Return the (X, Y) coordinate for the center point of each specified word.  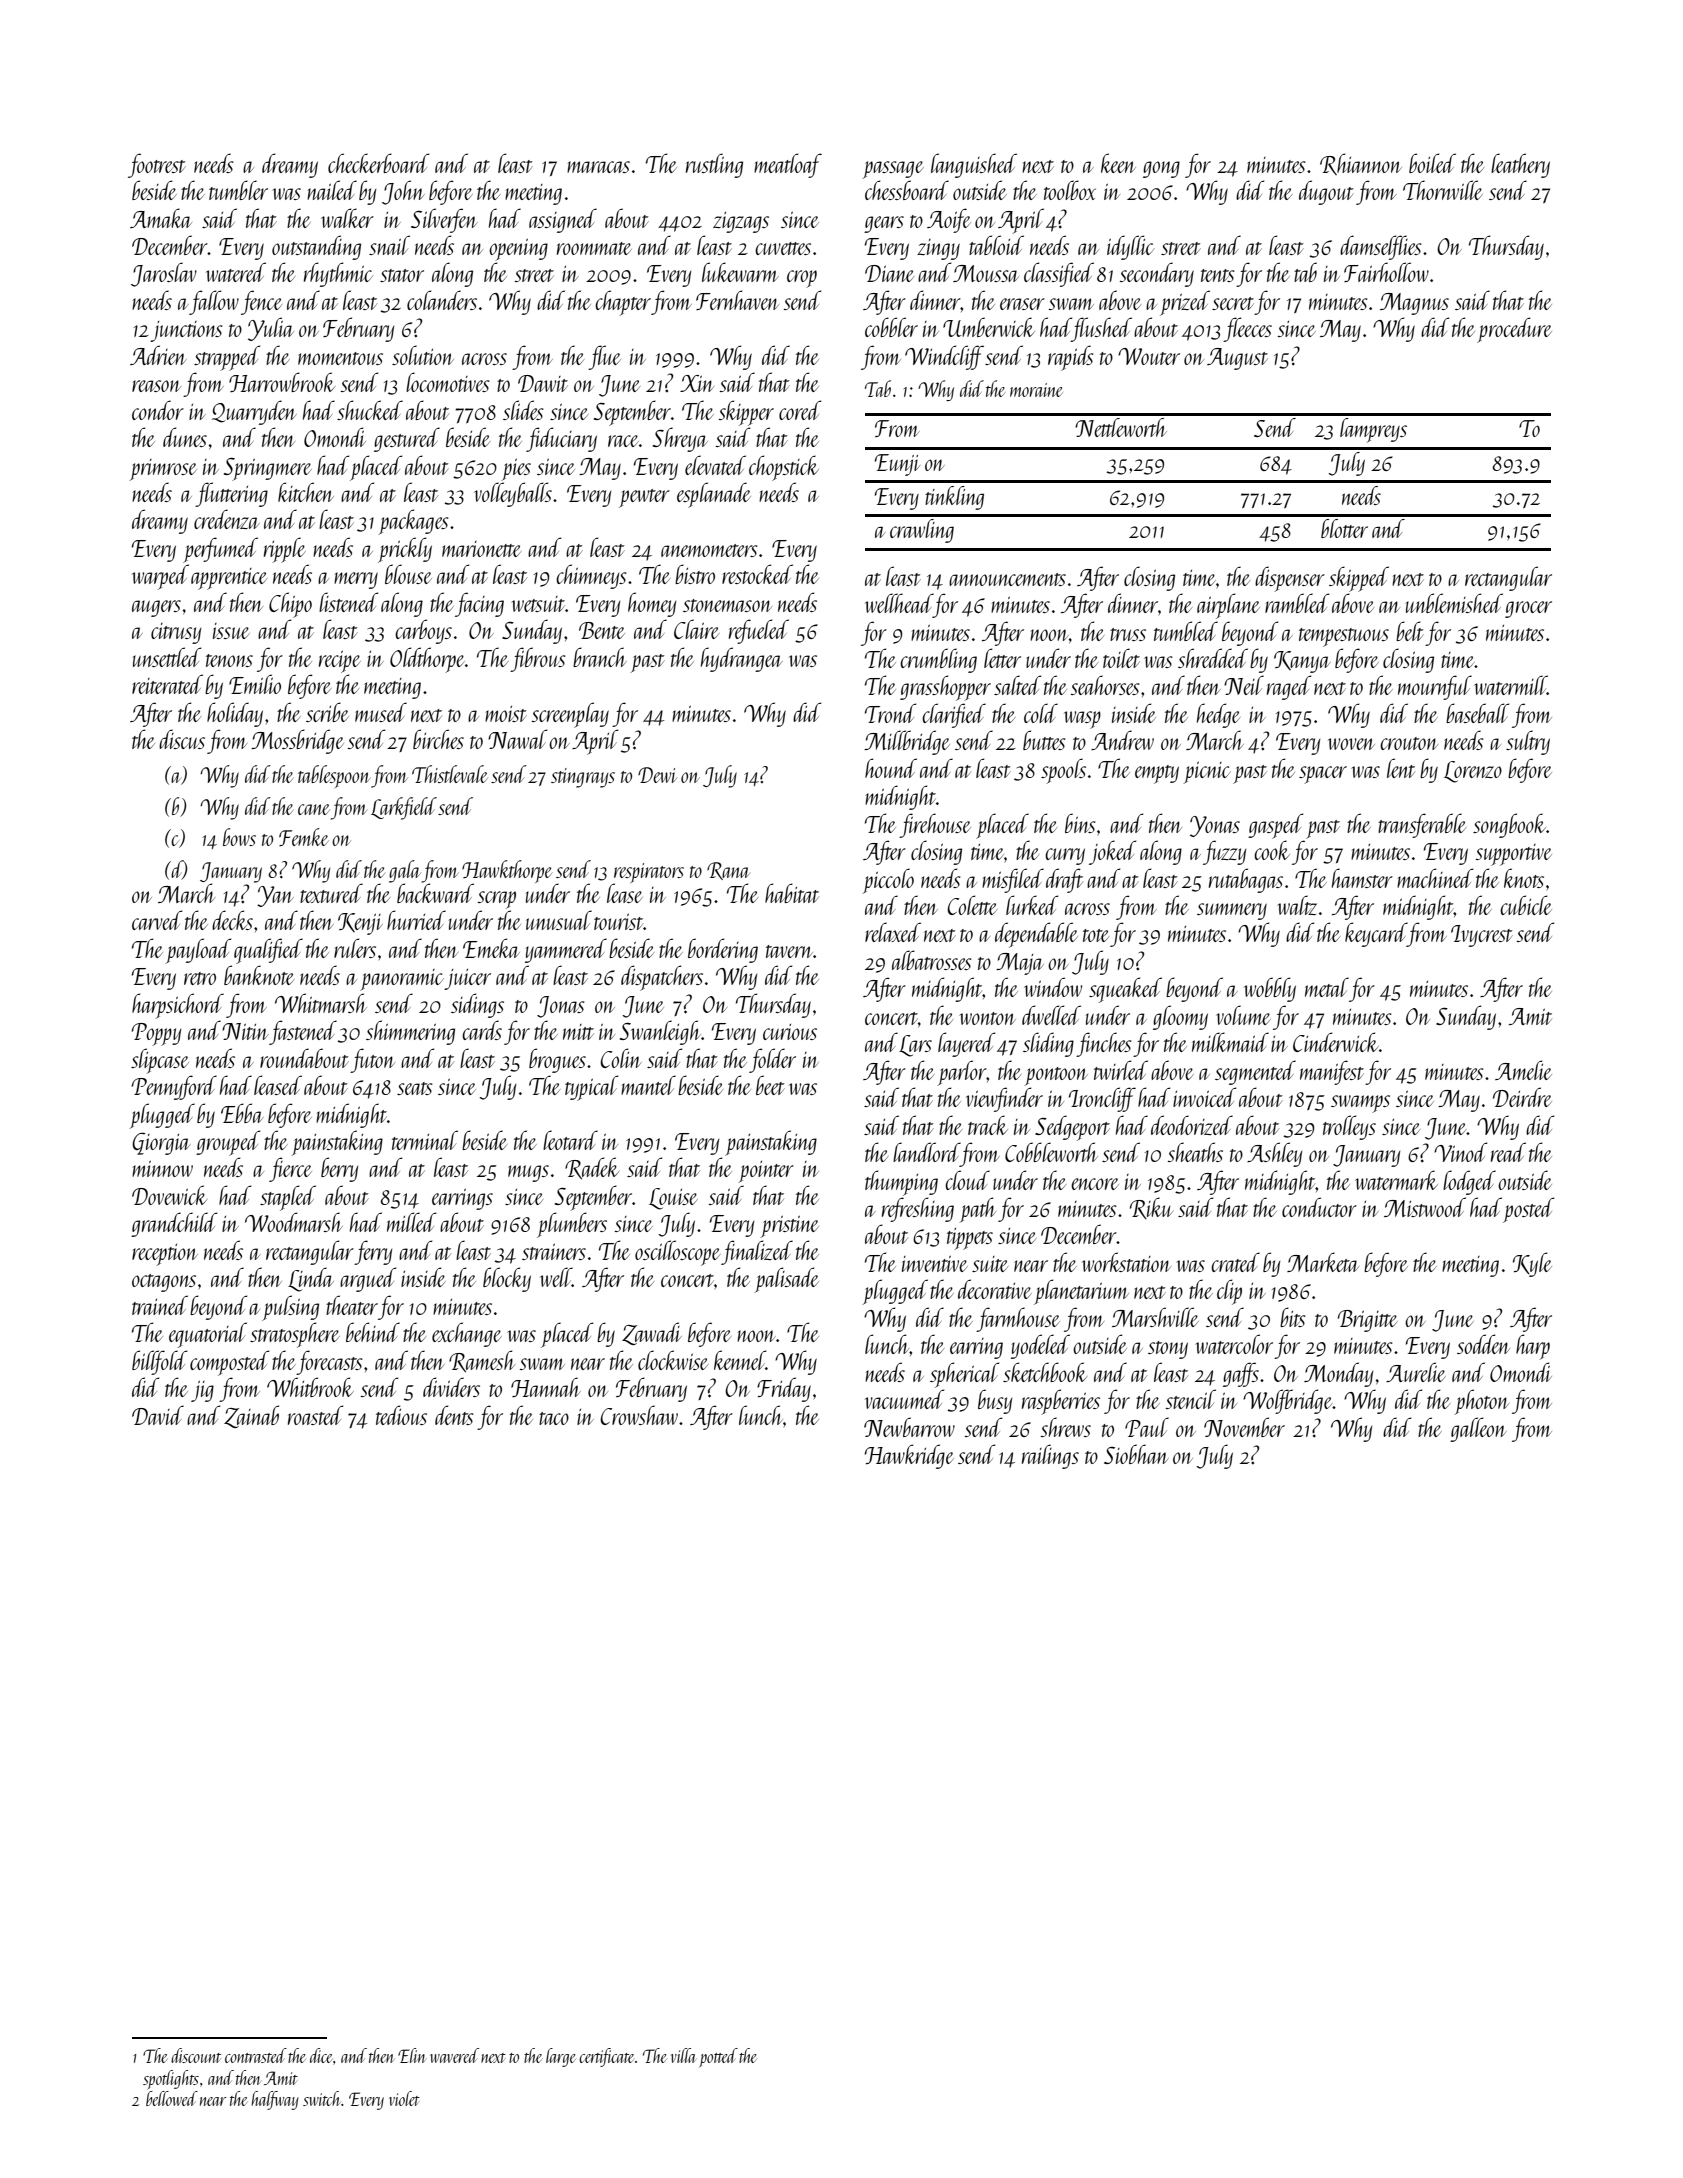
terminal (425, 1140)
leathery (1520, 165)
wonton (987, 1018)
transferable (1422, 825)
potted (718, 2057)
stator (402, 275)
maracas (598, 167)
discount (196, 2055)
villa (683, 2055)
